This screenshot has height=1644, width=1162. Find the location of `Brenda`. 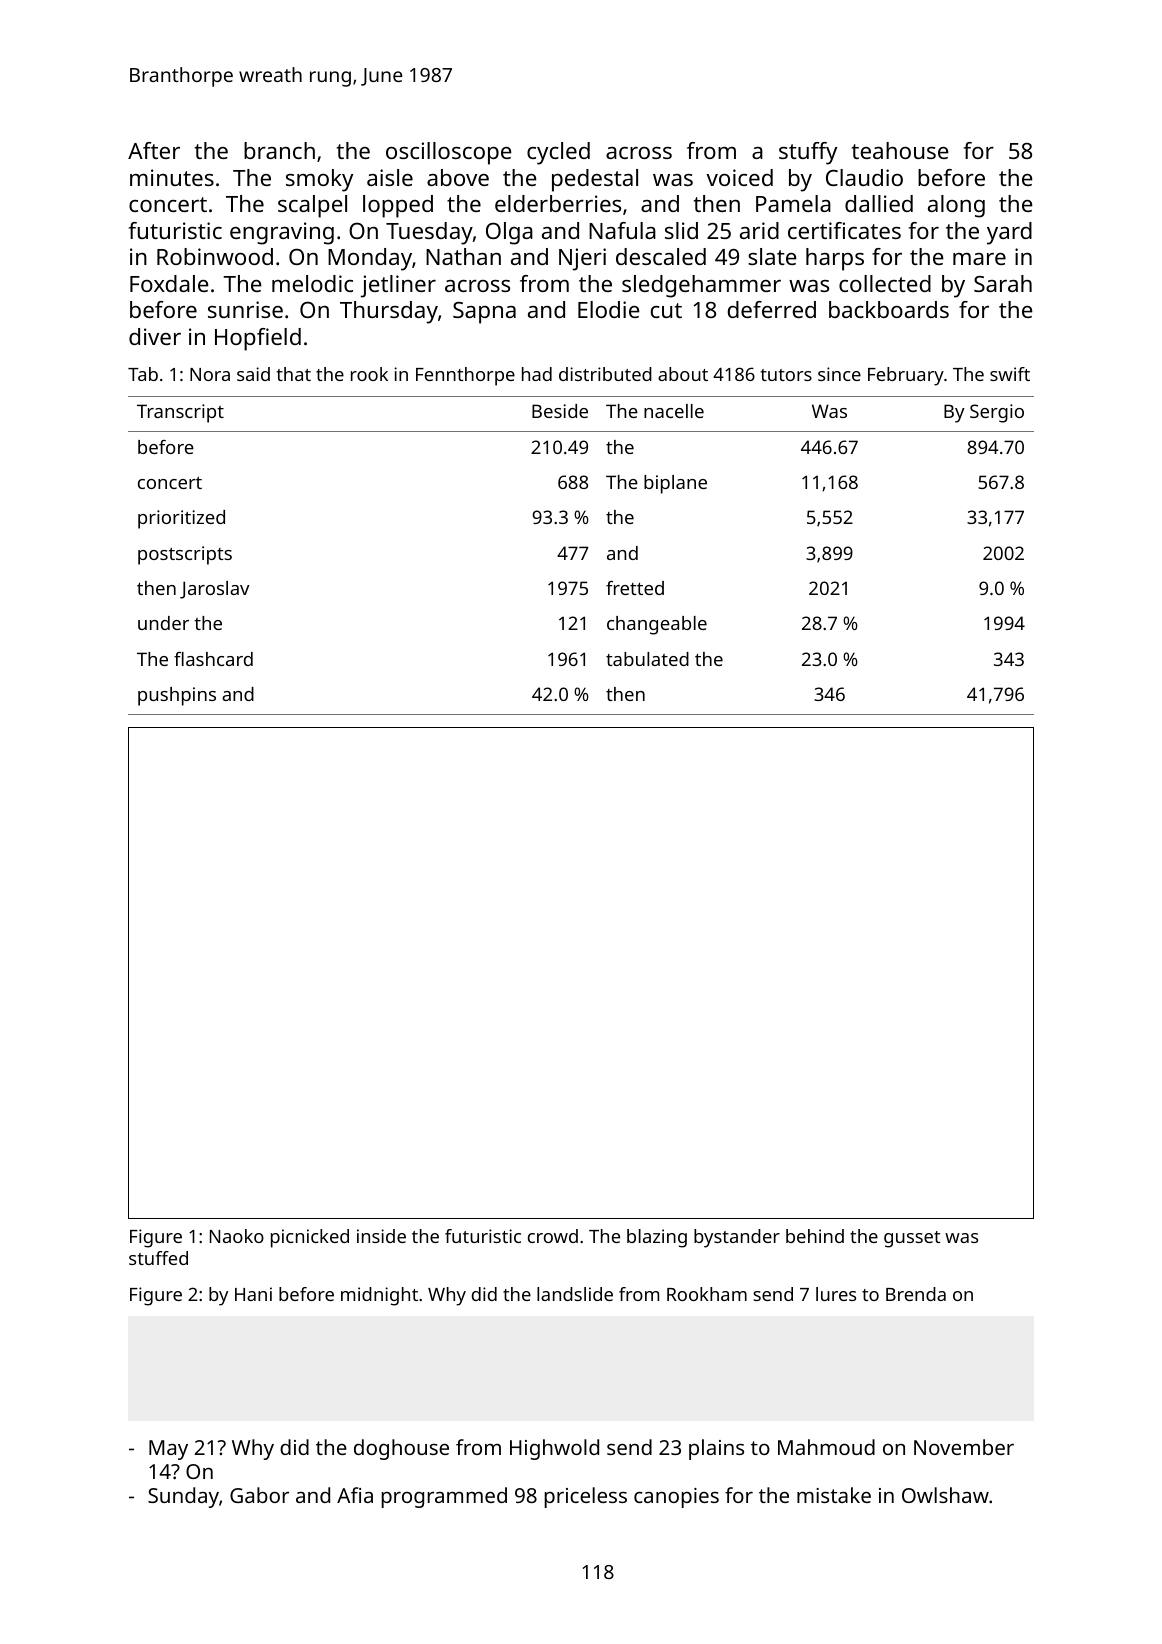

Brenda is located at coordinates (916, 1294).
